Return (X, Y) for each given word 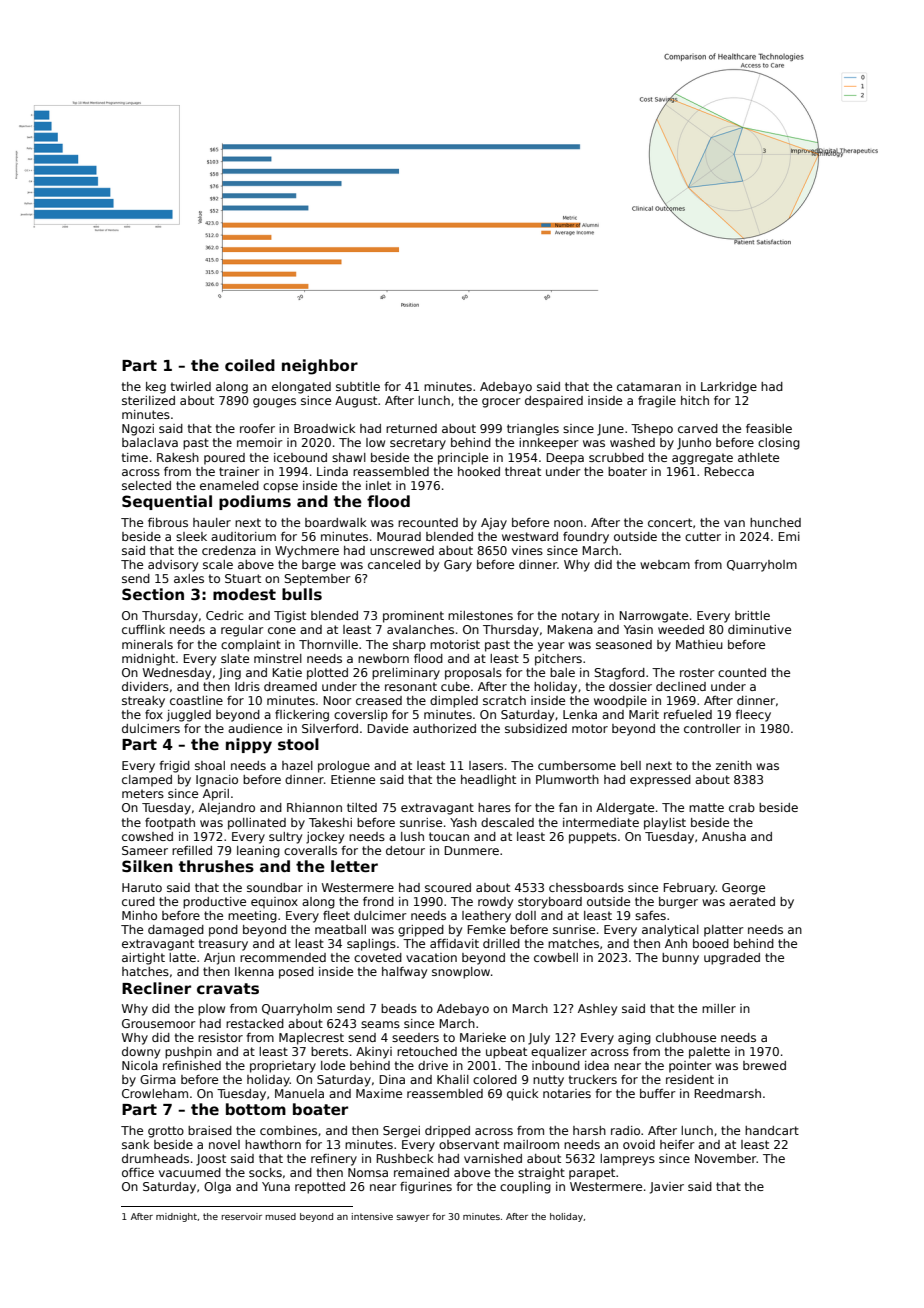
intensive (372, 1216)
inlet (378, 485)
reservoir (241, 1216)
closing (779, 444)
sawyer (413, 1218)
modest (244, 594)
